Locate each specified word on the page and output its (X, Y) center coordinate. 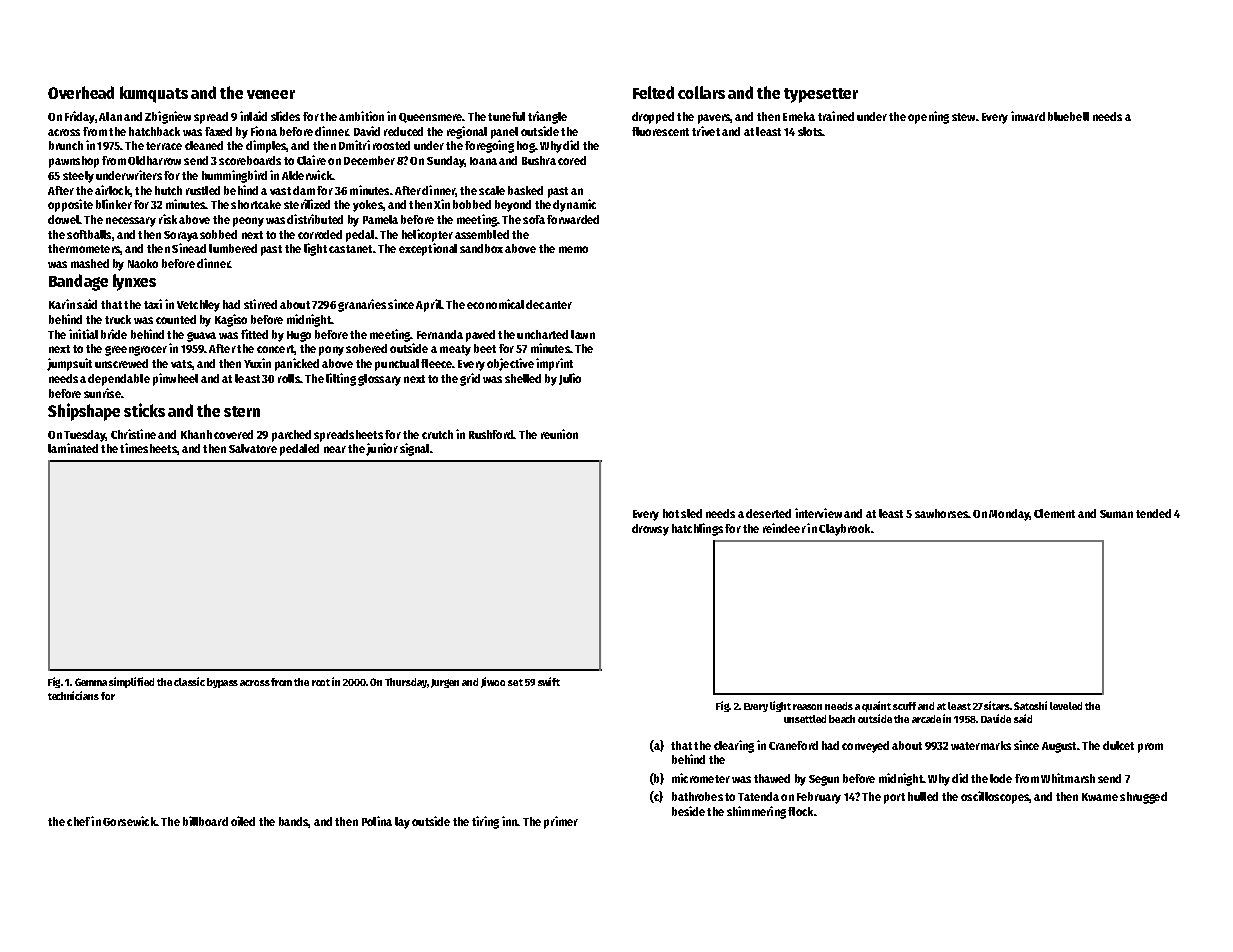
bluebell (1068, 116)
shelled (523, 378)
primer (561, 822)
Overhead (81, 92)
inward (1028, 116)
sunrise (102, 393)
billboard (205, 821)
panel (504, 133)
